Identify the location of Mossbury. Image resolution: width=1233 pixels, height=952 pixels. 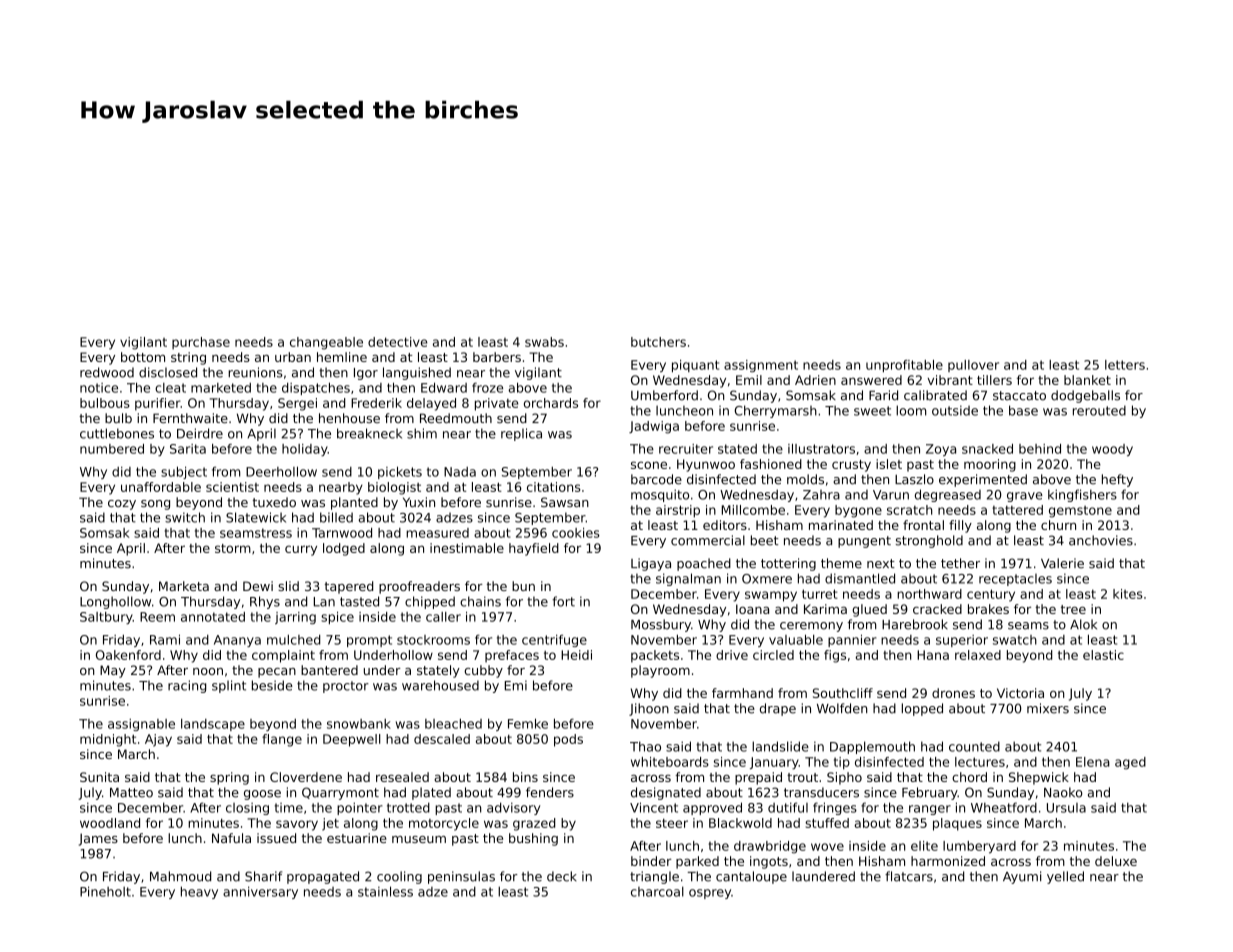
(661, 625).
